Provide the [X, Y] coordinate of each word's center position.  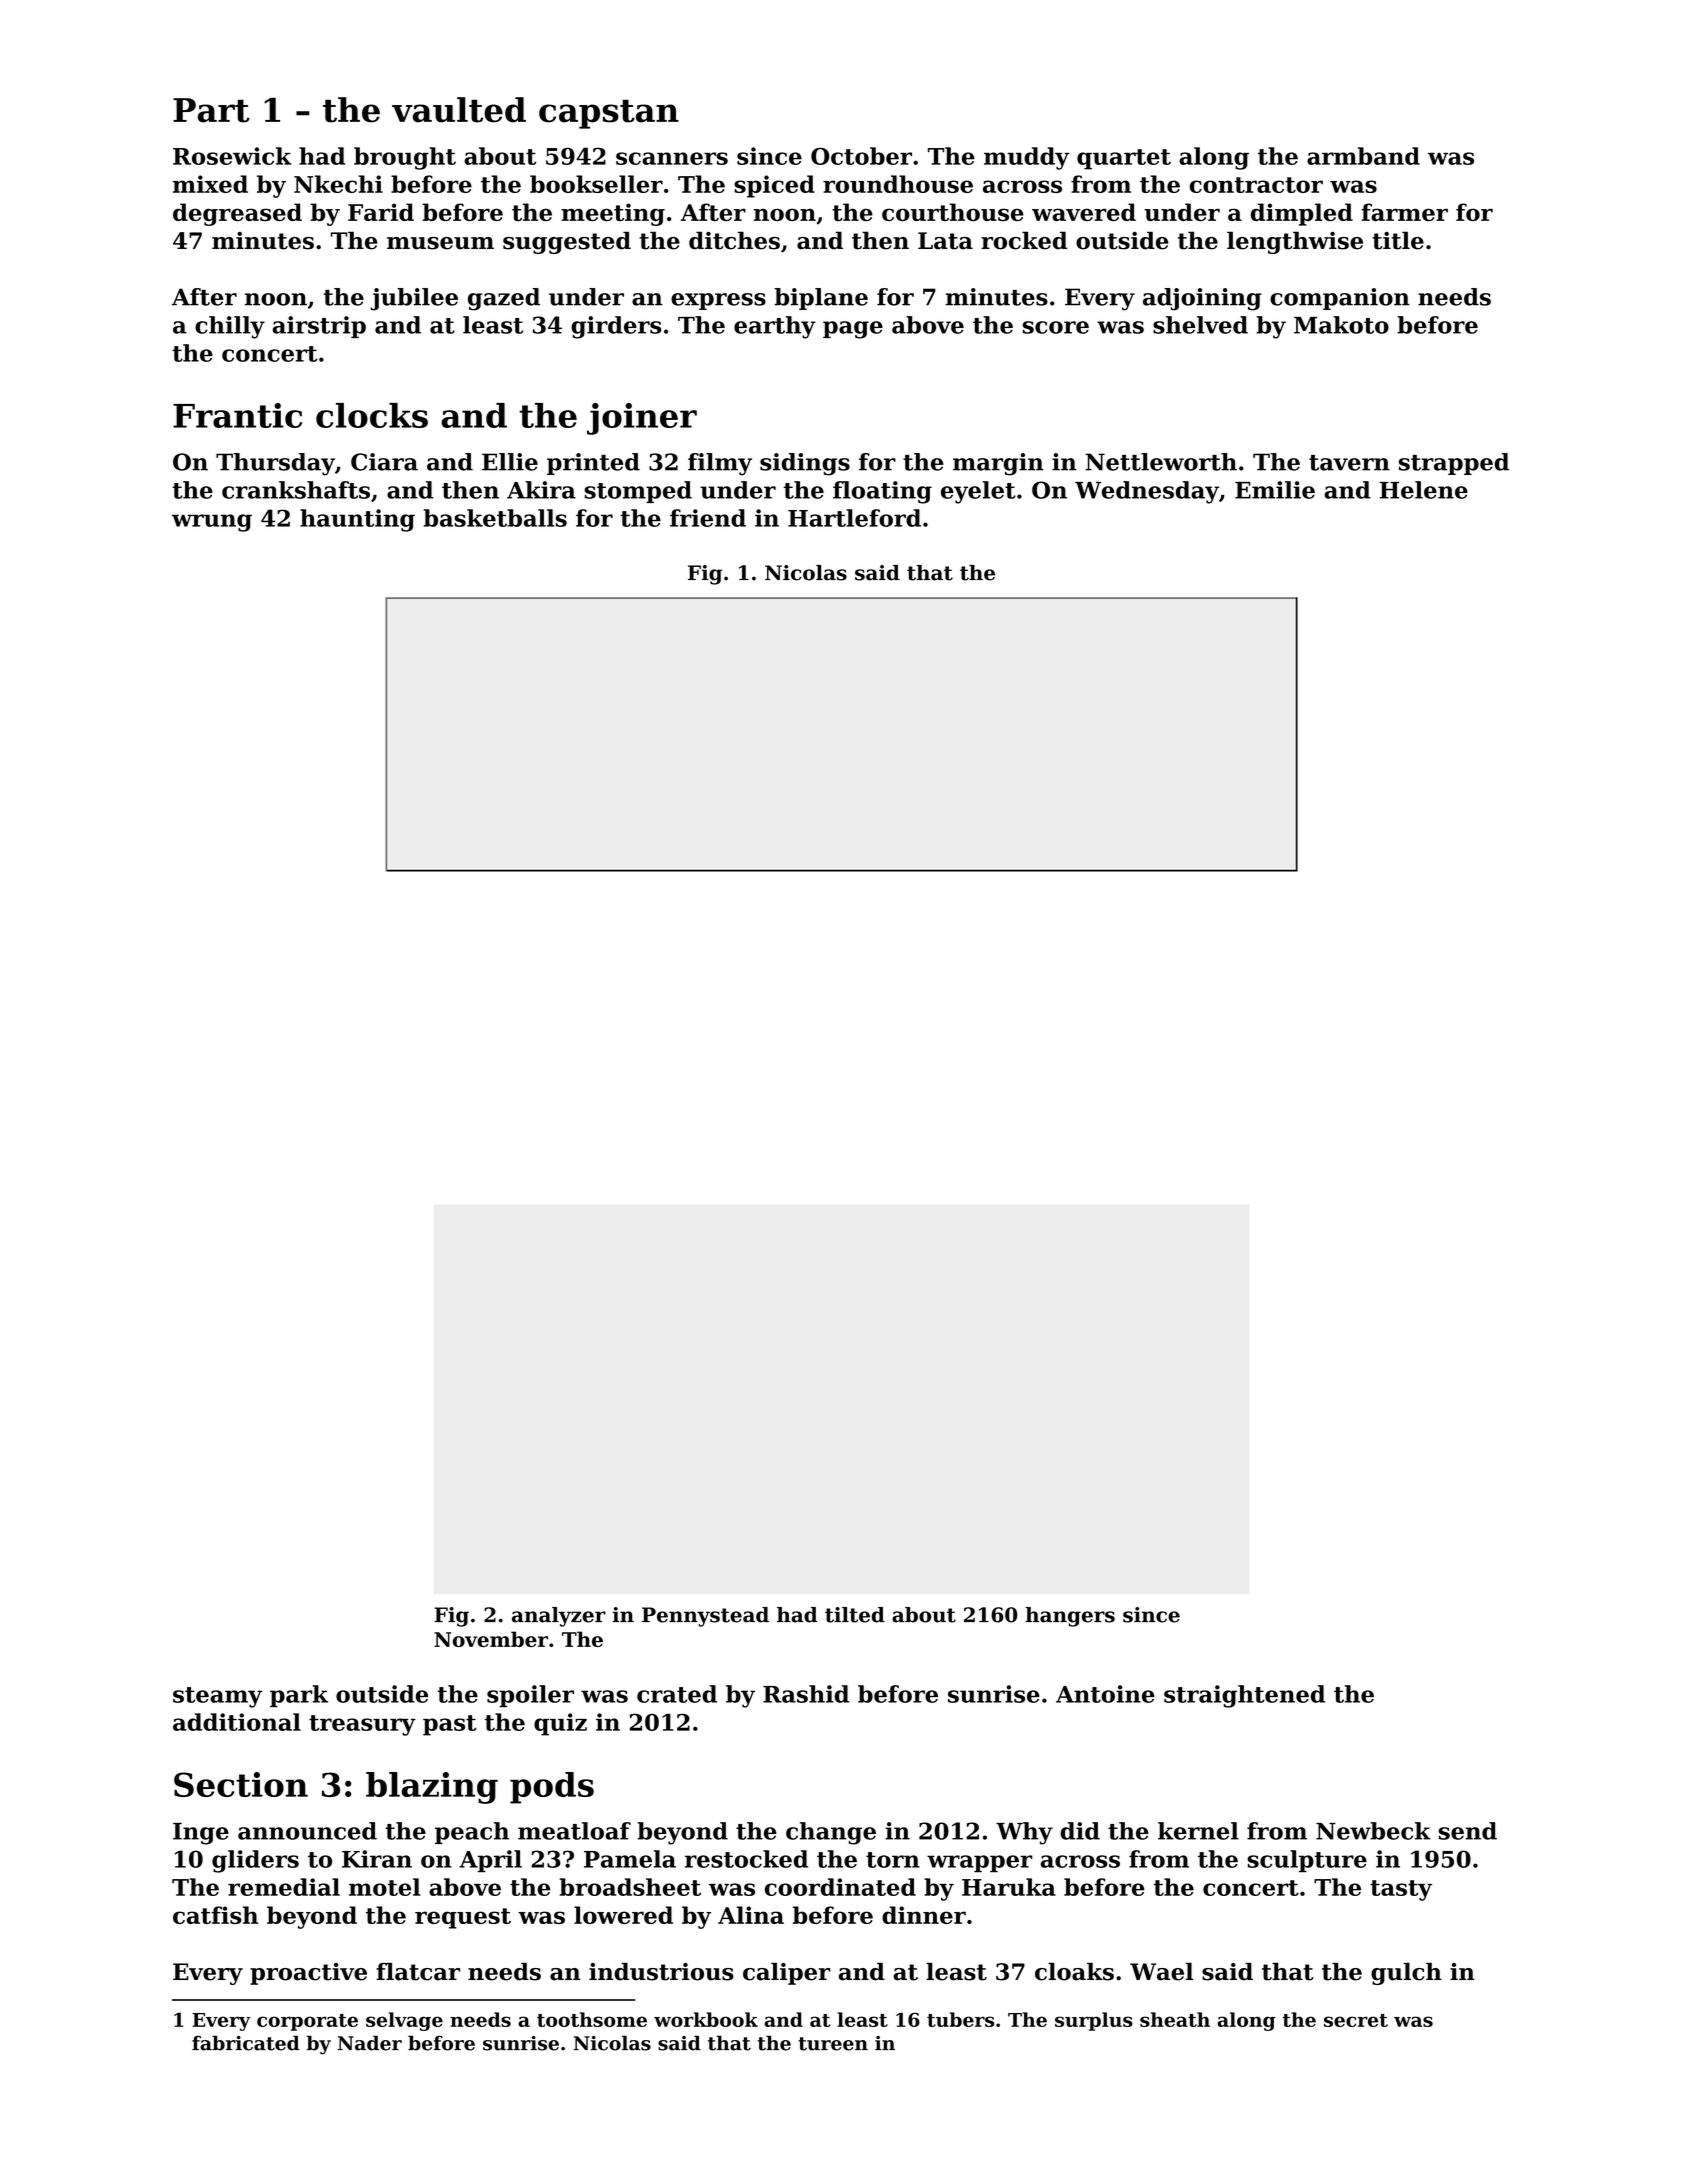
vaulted [459, 110]
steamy [217, 1697]
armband [1363, 156]
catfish [215, 1915]
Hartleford [854, 518]
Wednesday [1147, 492]
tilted [855, 1615]
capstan [609, 114]
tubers [960, 2019]
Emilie [1275, 490]
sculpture [1307, 1861]
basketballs [495, 518]
